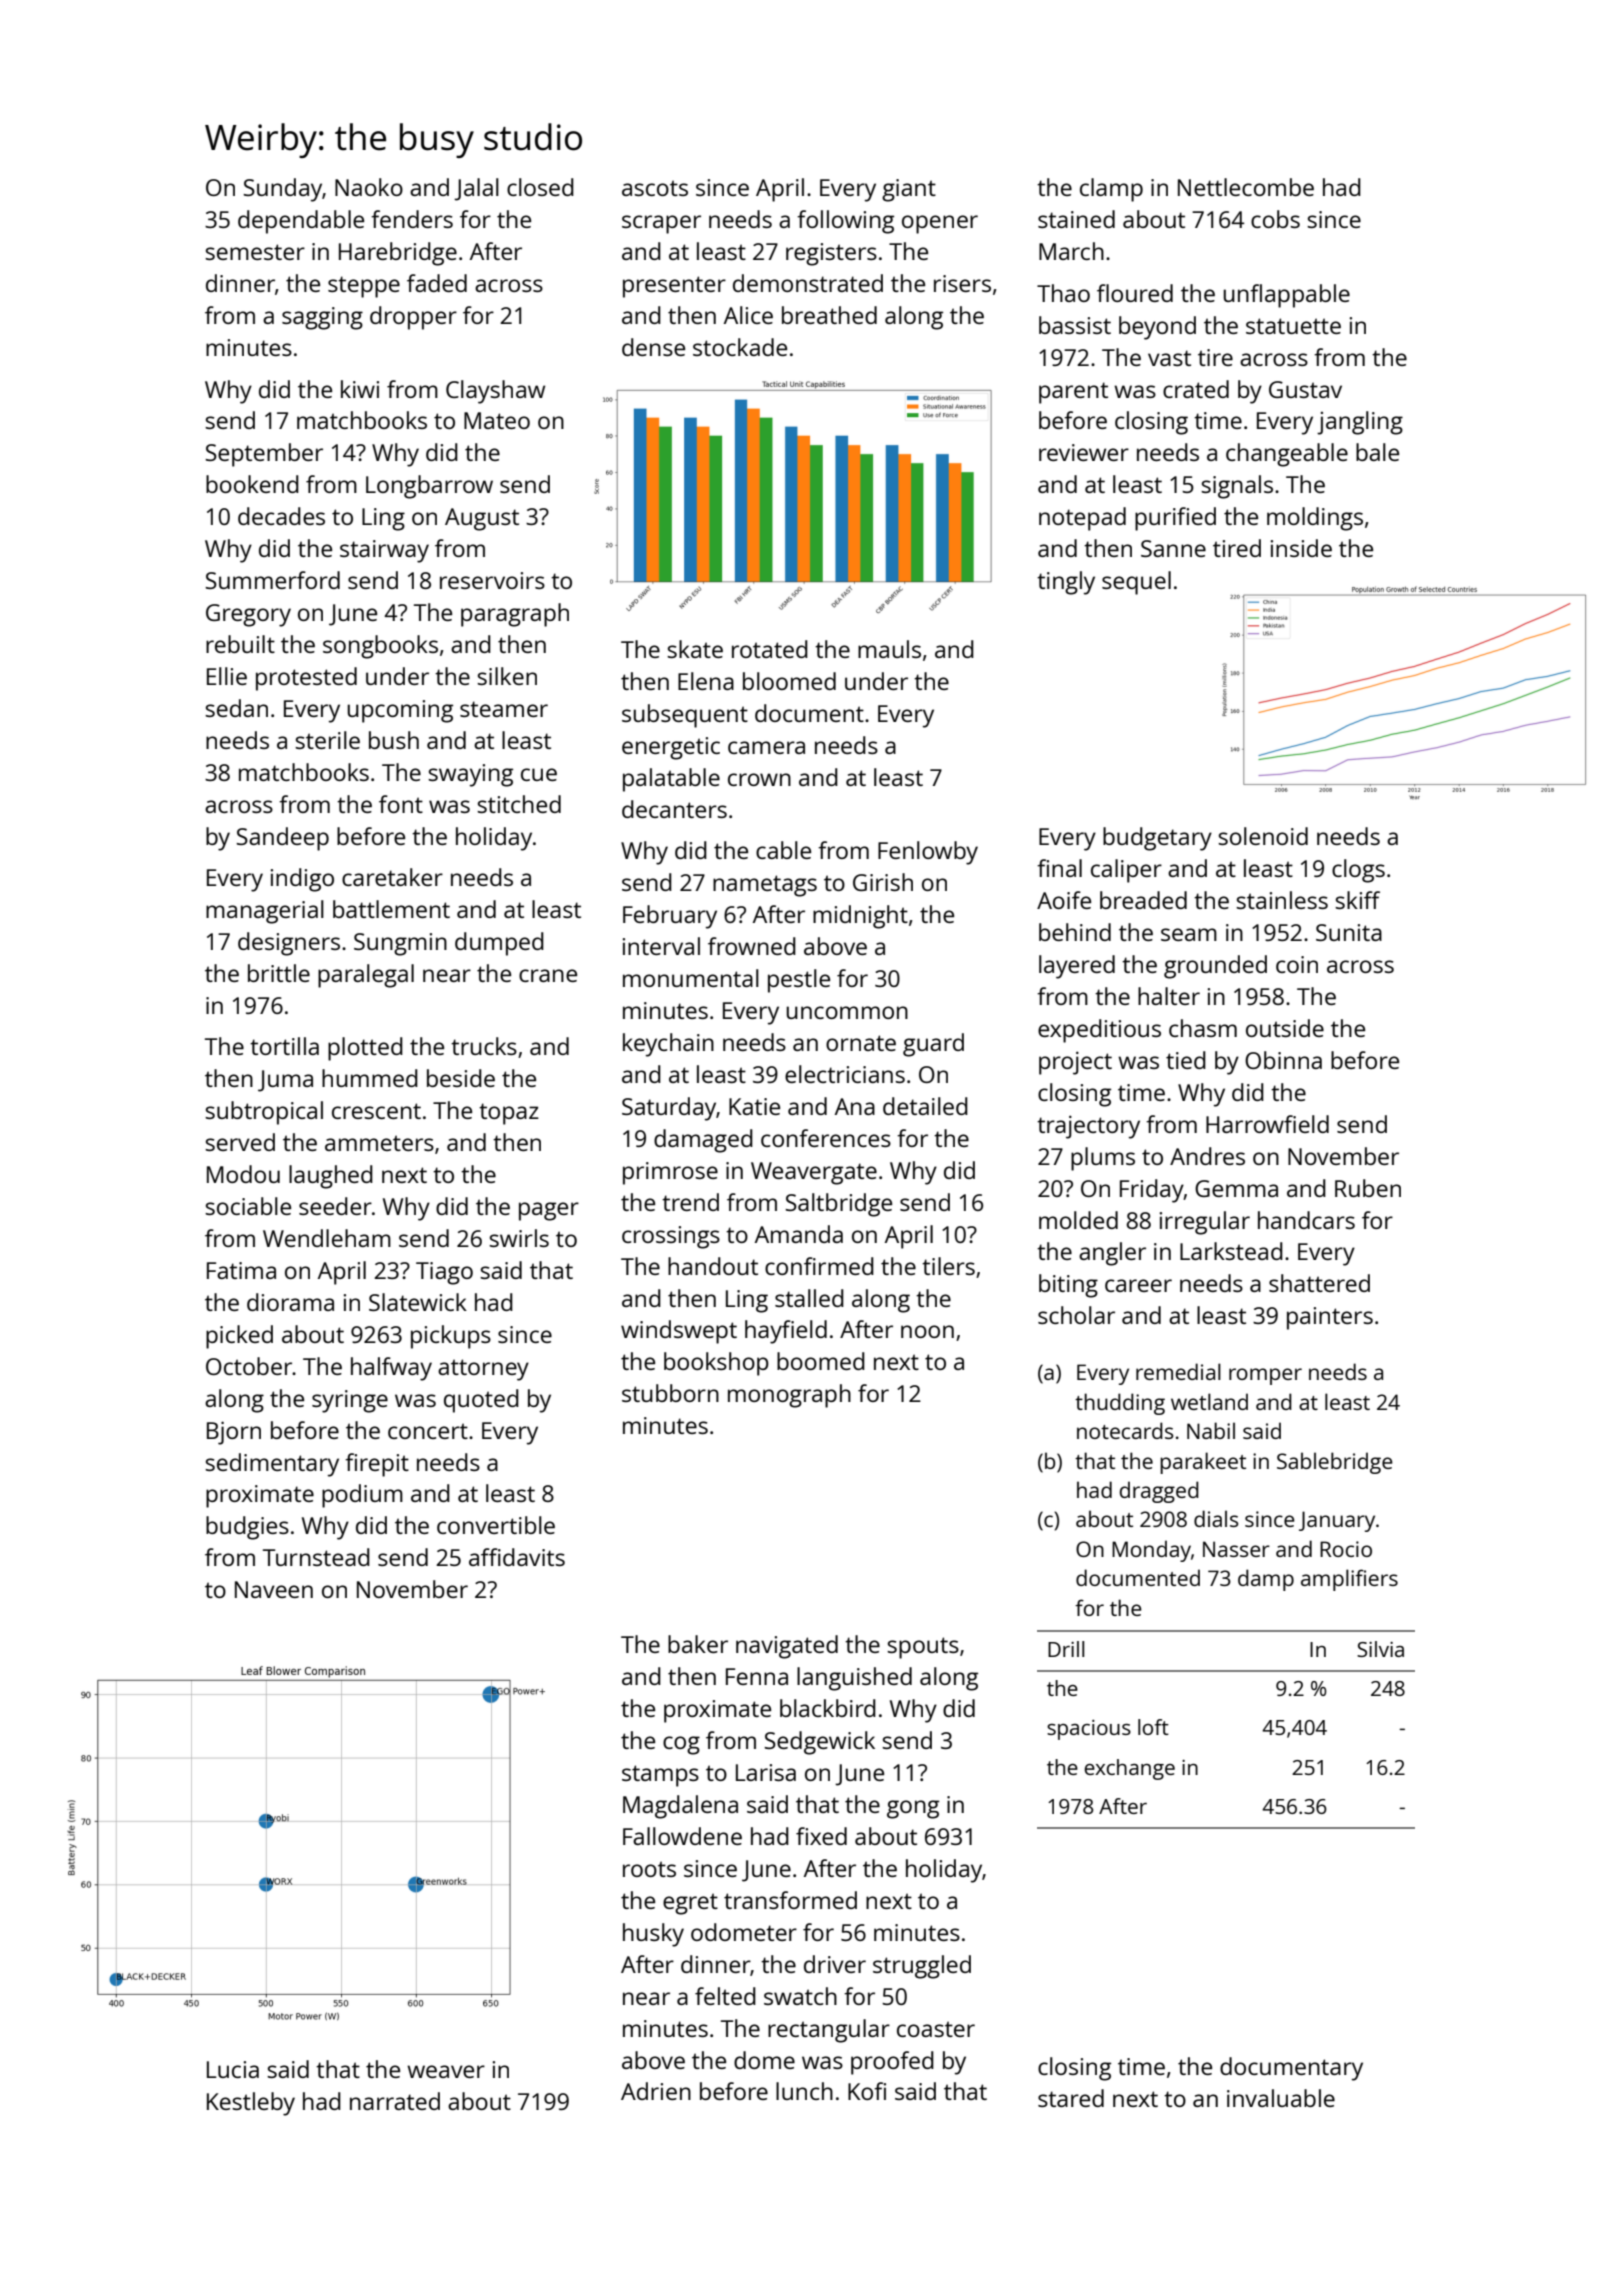  I want to click on sociable, so click(248, 1206).
